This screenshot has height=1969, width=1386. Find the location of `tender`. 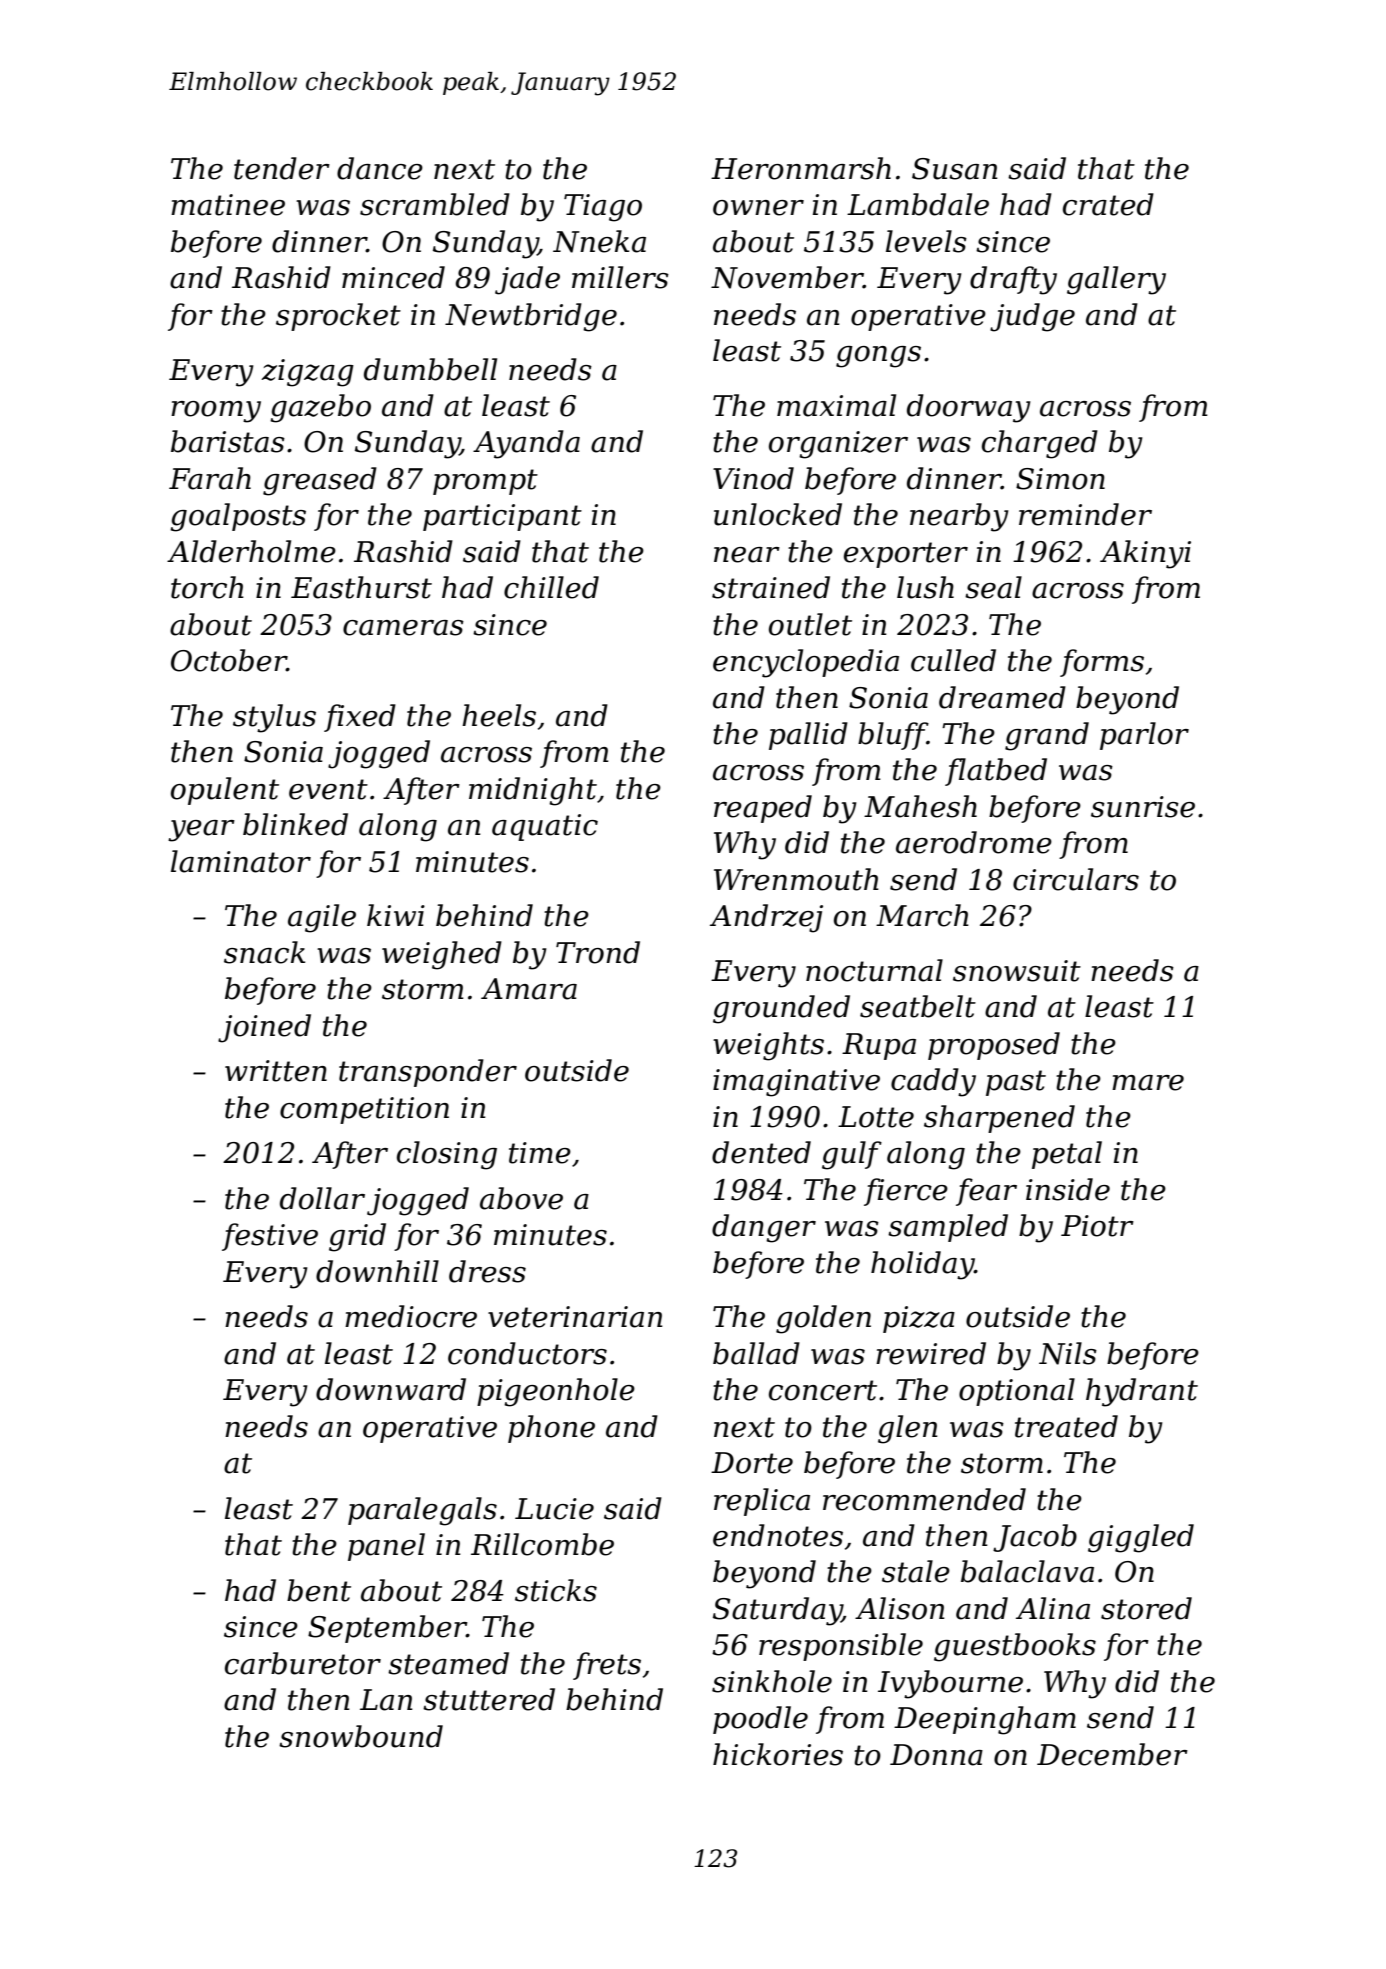

tender is located at coordinates (282, 168).
